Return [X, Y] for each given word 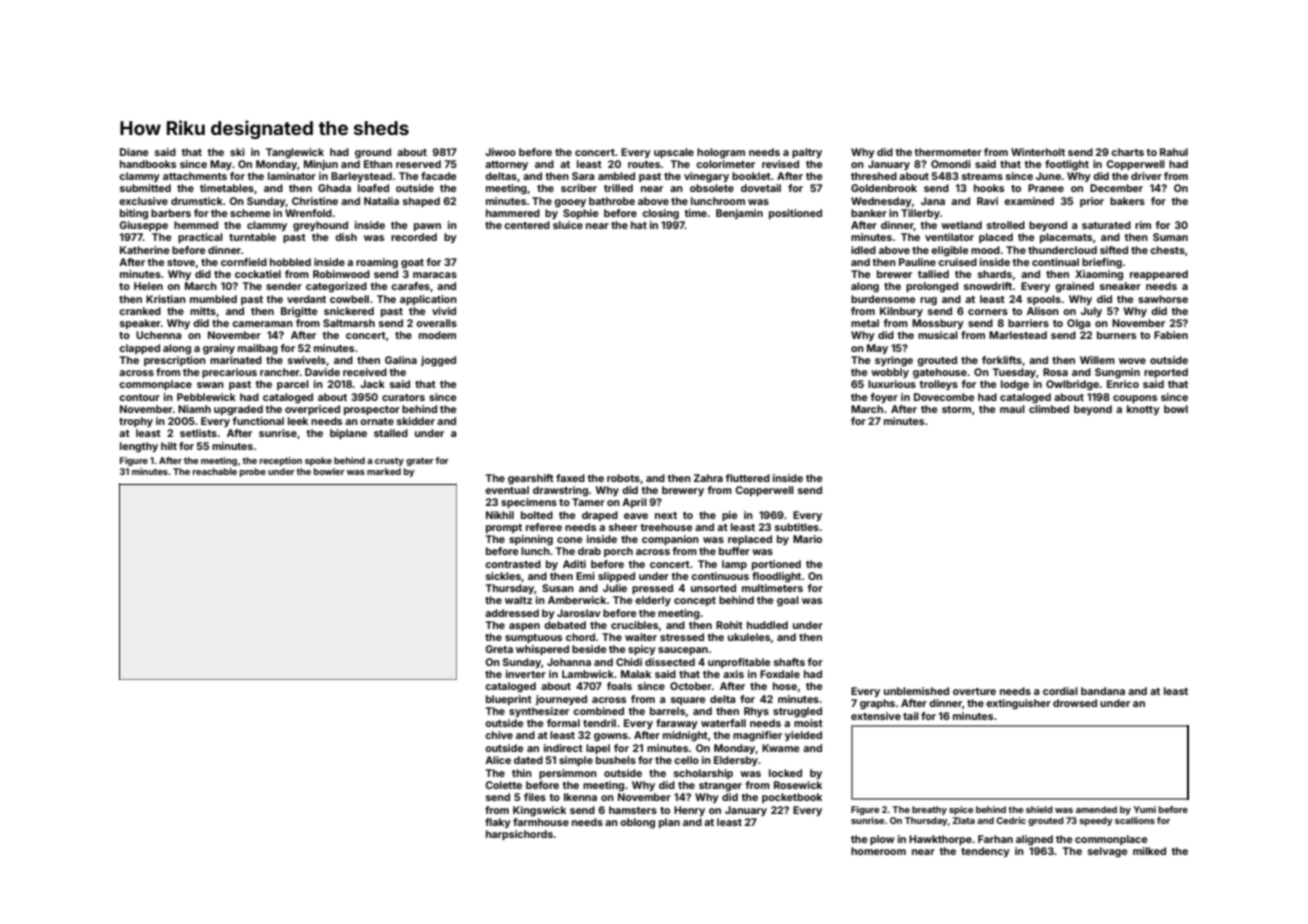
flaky [498, 823]
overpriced [312, 410]
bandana [1103, 691]
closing [660, 214]
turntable [252, 237]
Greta [499, 649]
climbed [1049, 409]
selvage [1107, 852]
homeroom [878, 851]
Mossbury [938, 324]
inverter [526, 674]
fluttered [748, 478]
